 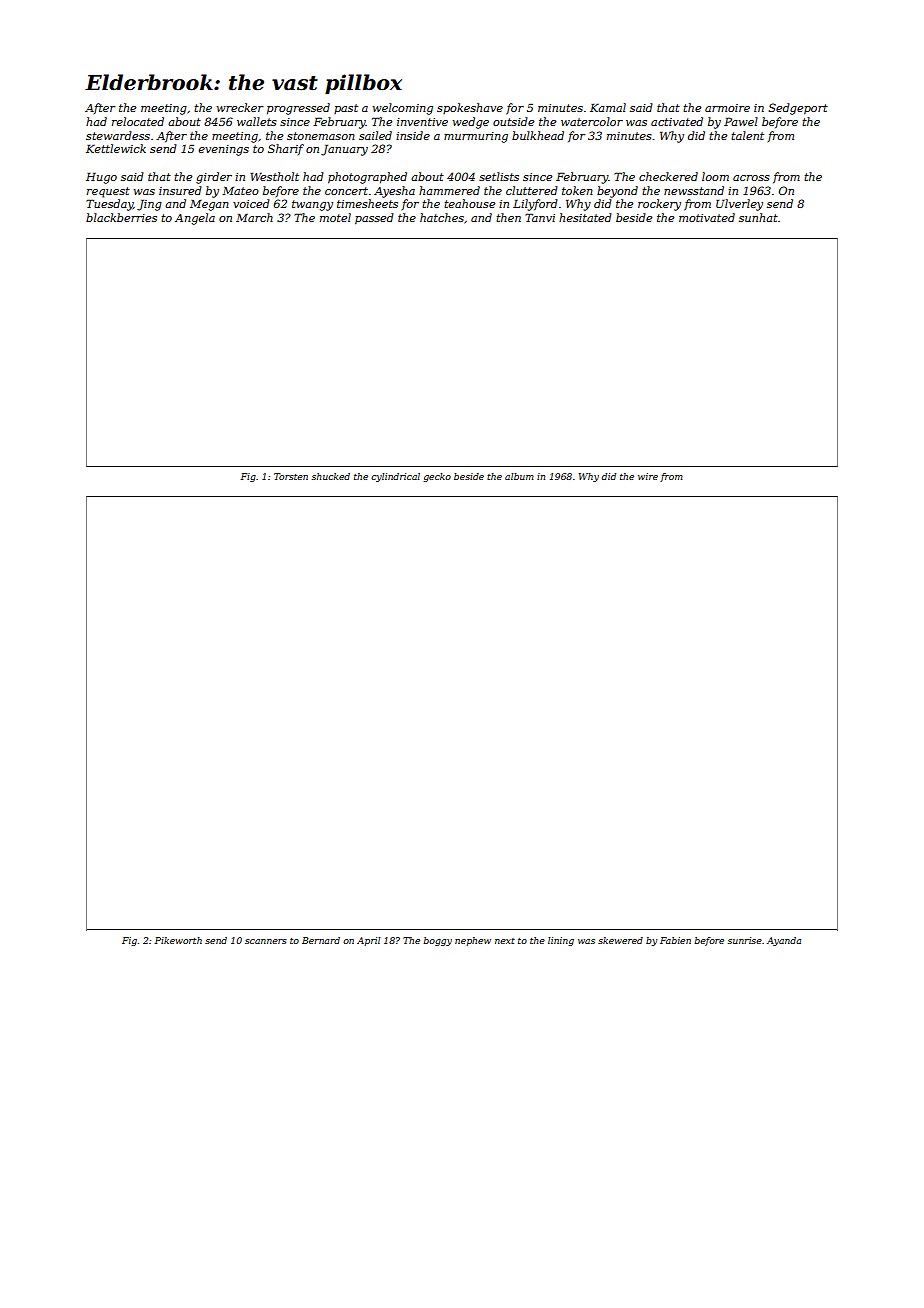 I want to click on Kamal, so click(x=608, y=107).
